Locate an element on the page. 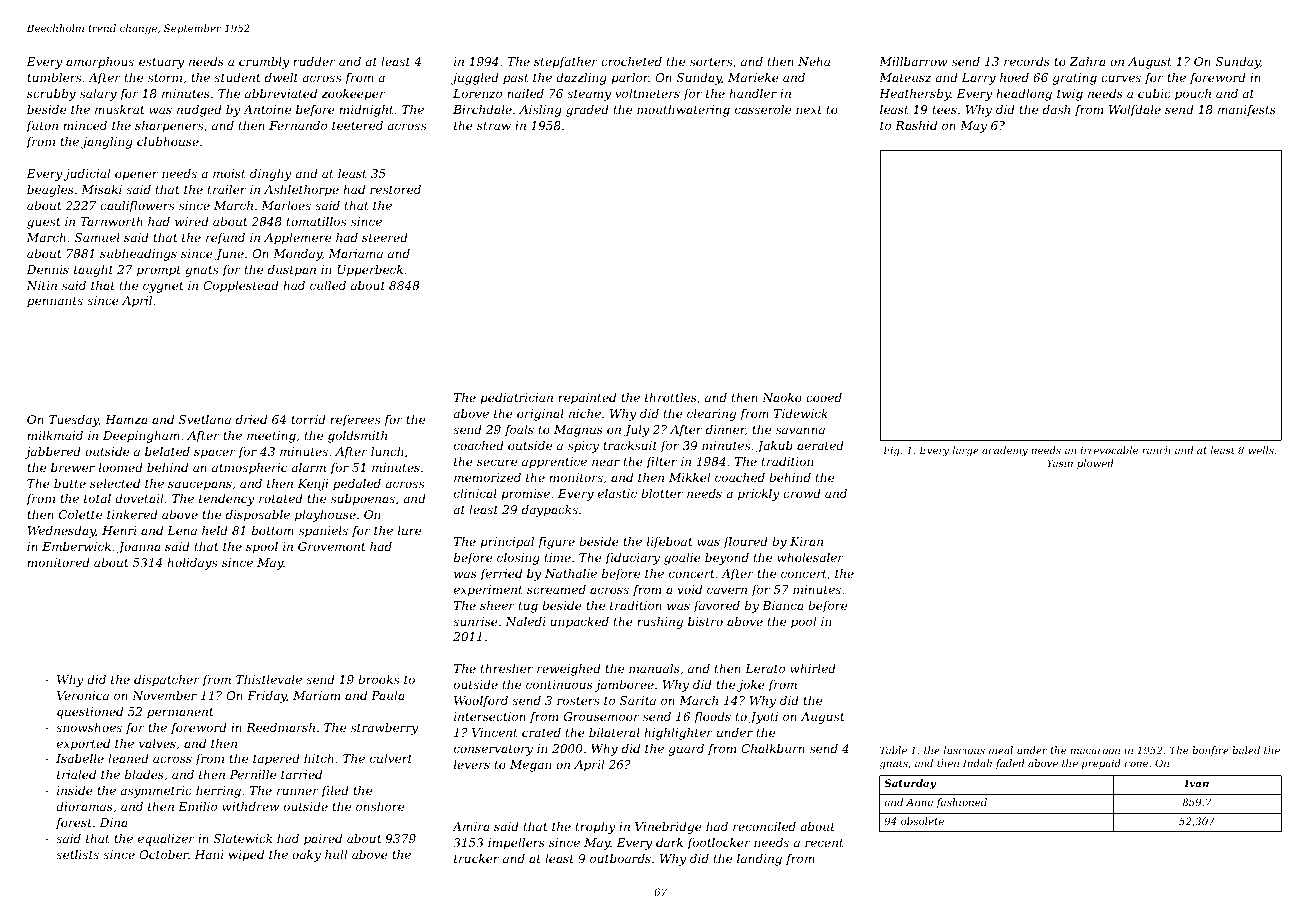  manifests is located at coordinates (1247, 111).
